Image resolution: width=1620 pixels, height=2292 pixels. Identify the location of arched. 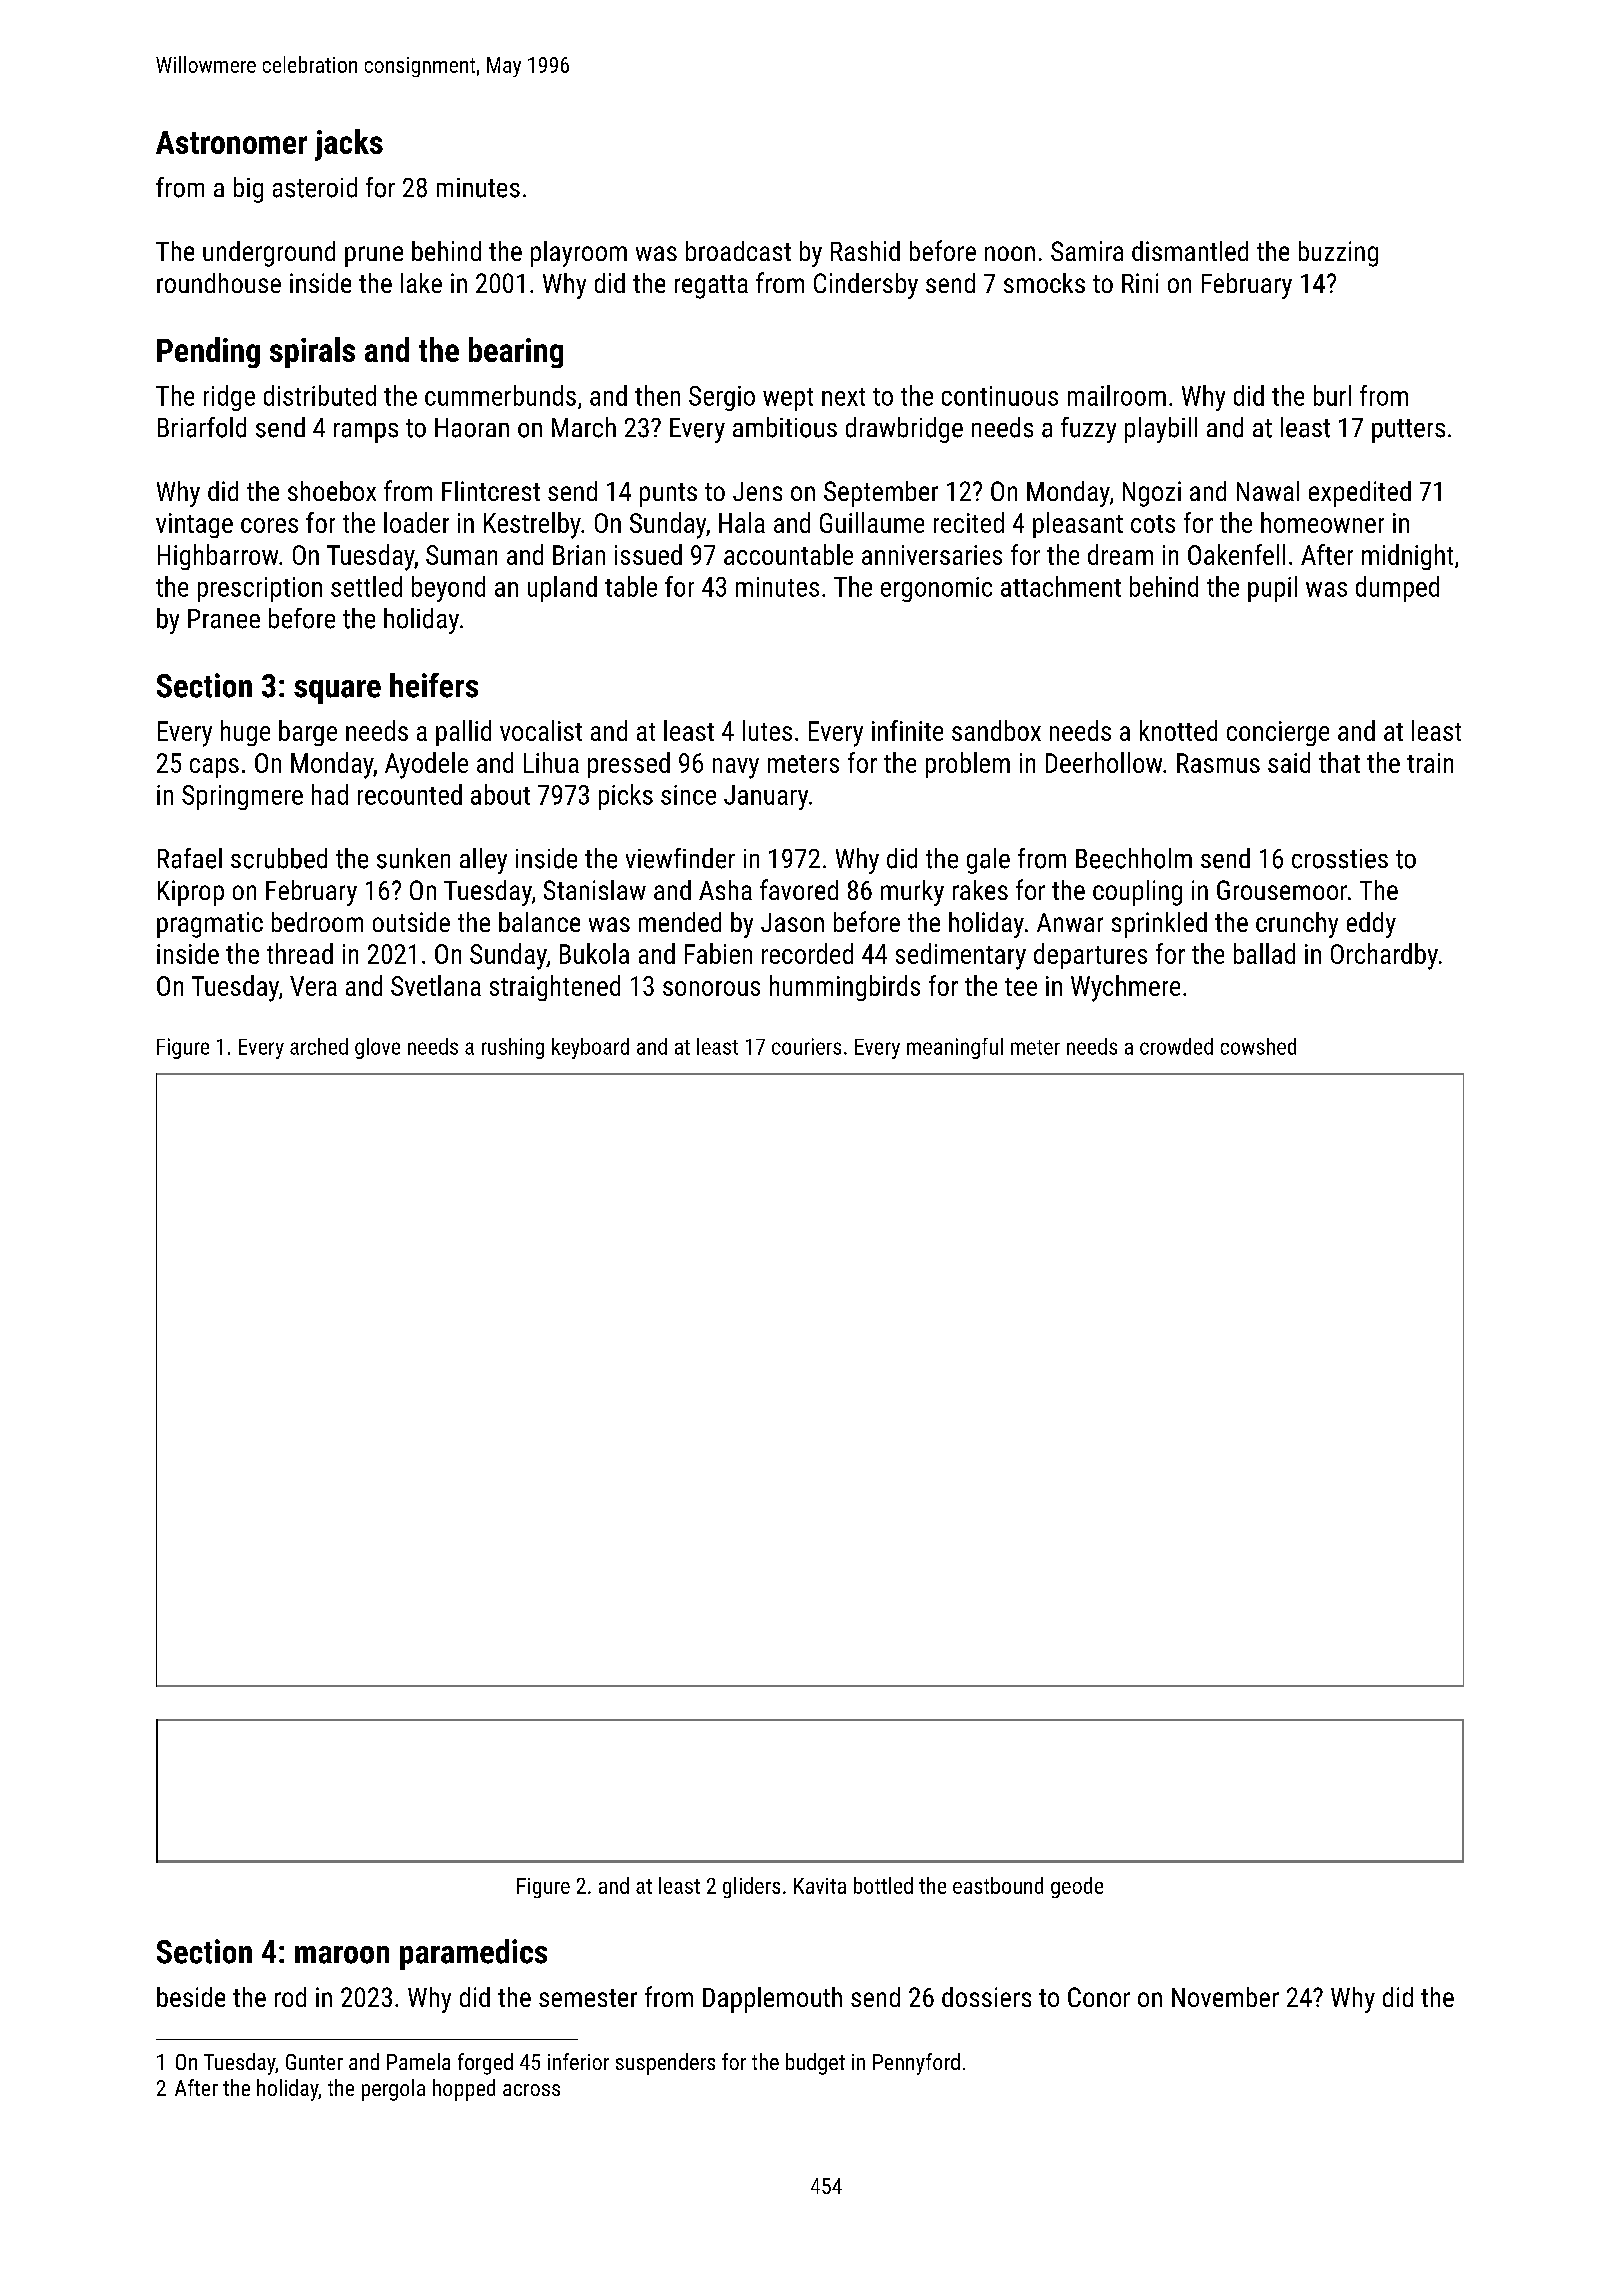
(319, 1046).
